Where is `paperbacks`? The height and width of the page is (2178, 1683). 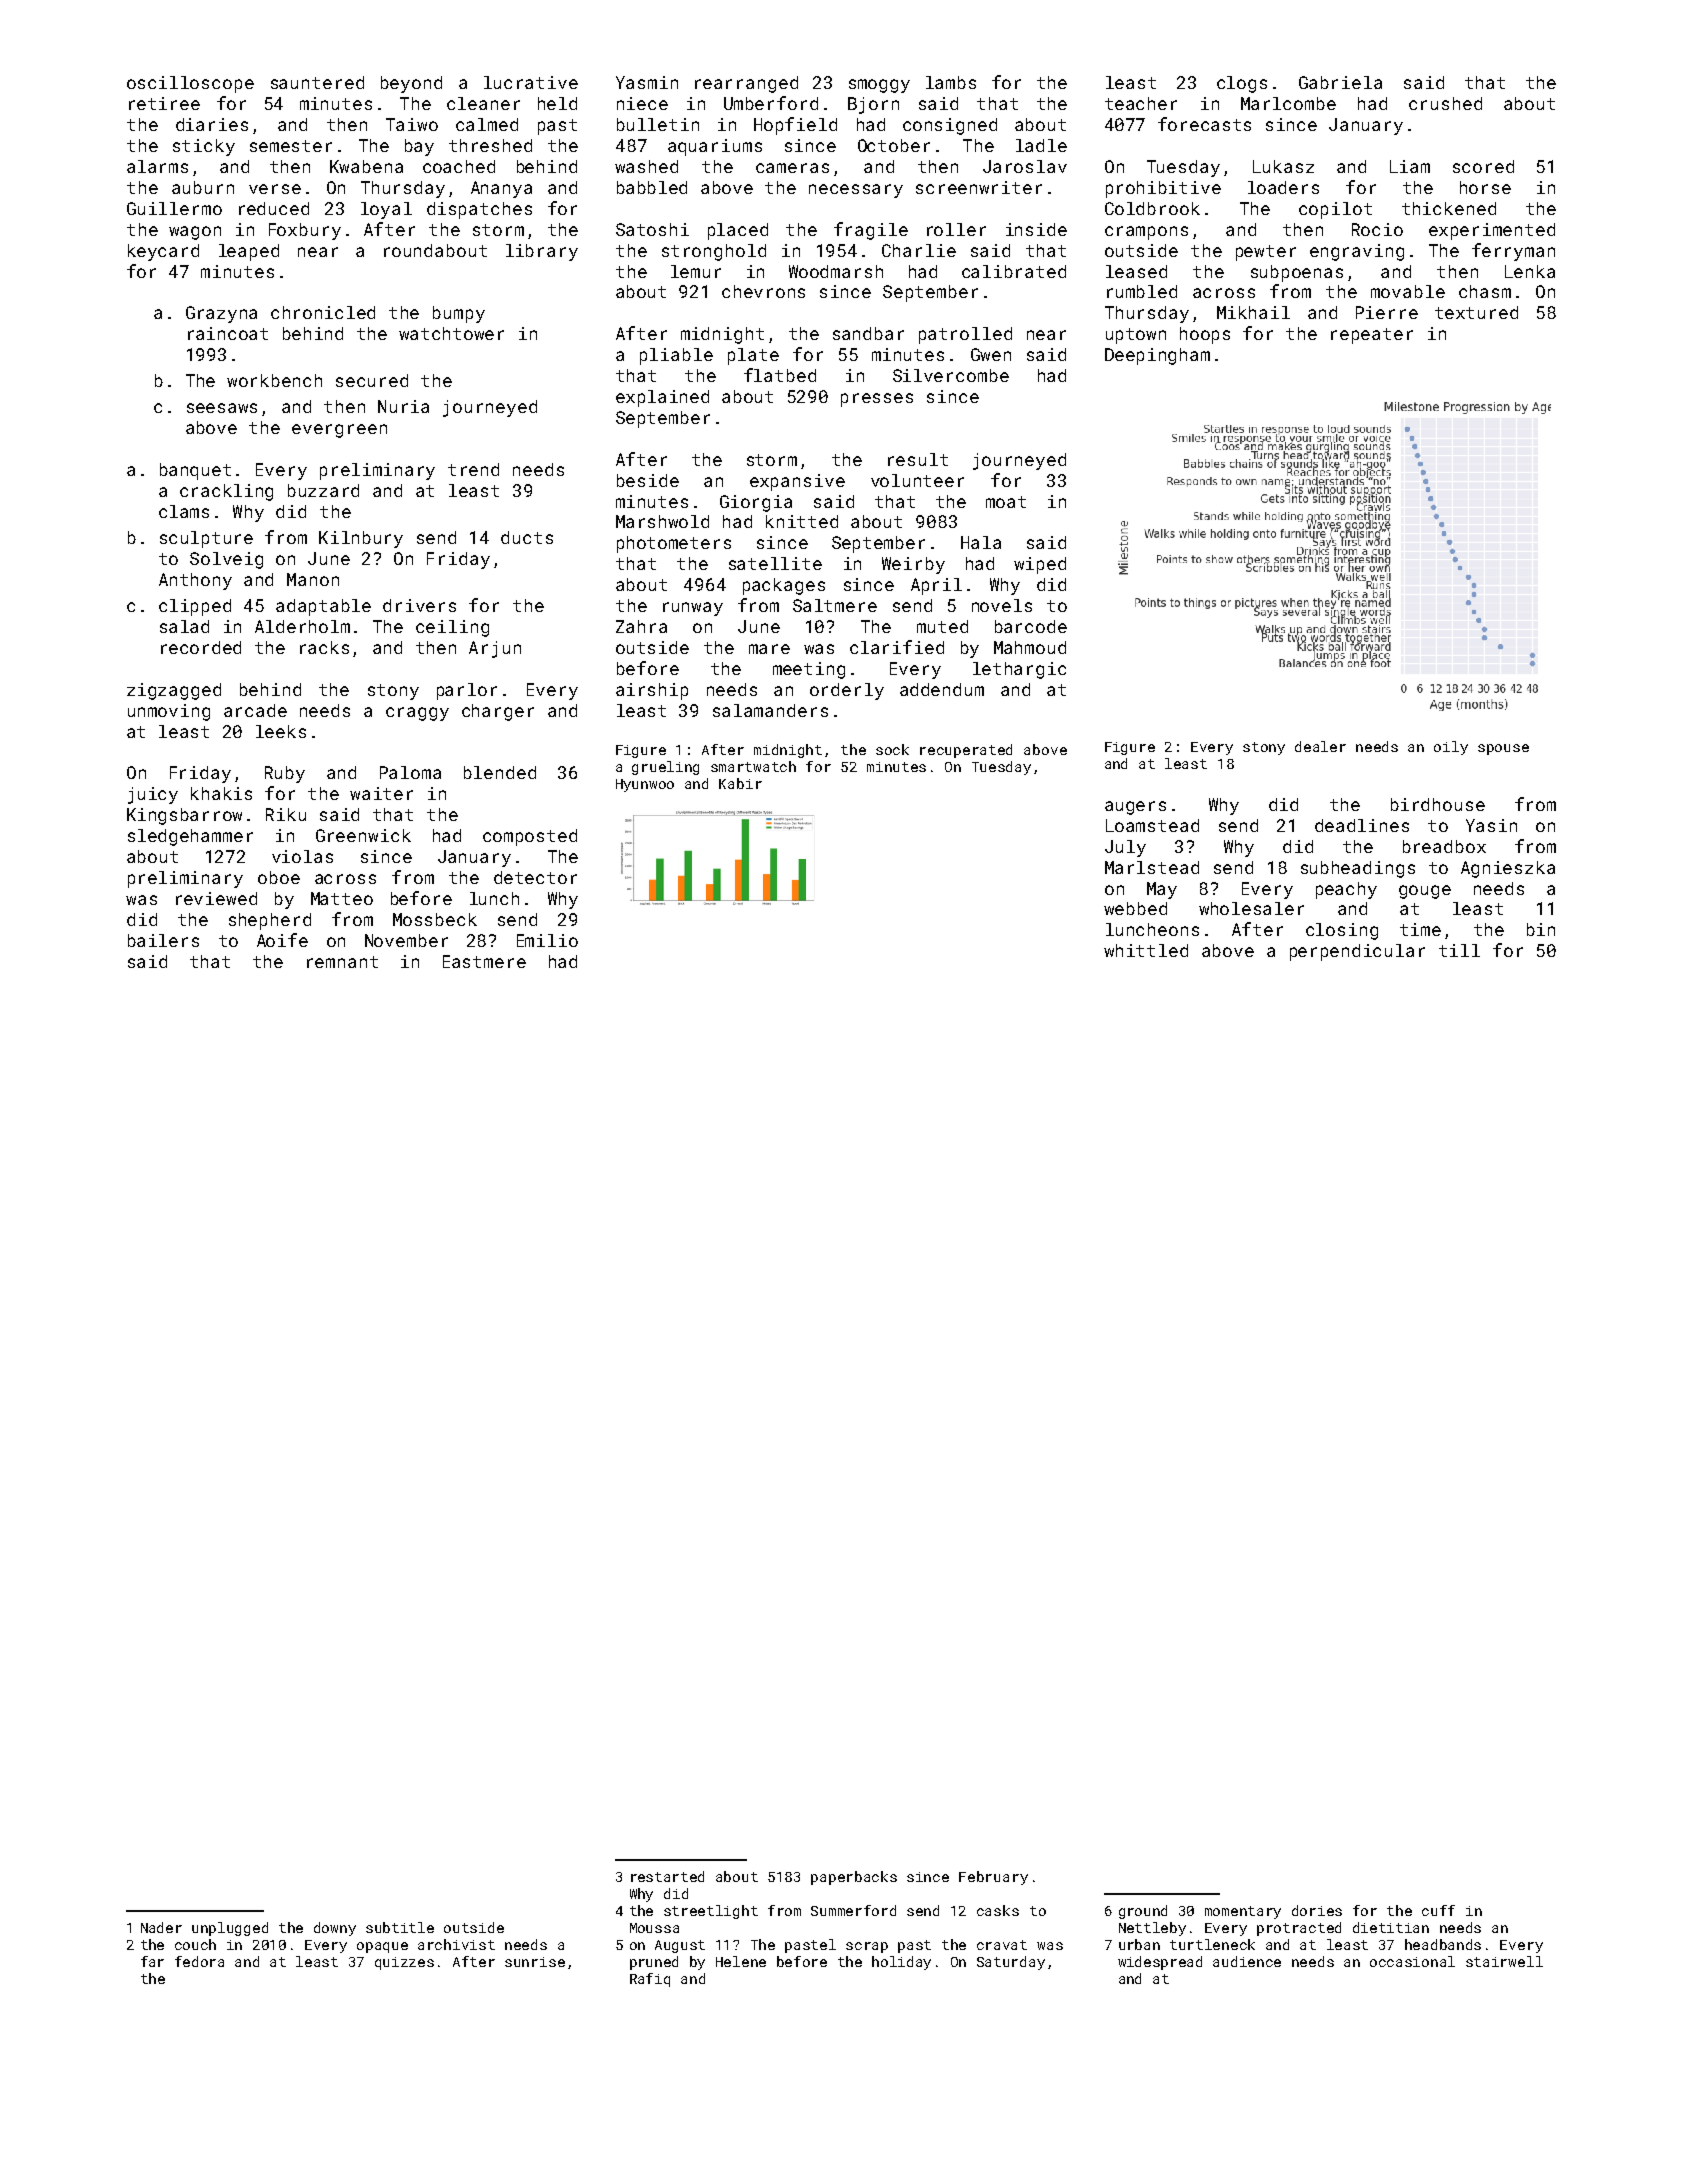
paperbacks is located at coordinates (854, 1878).
